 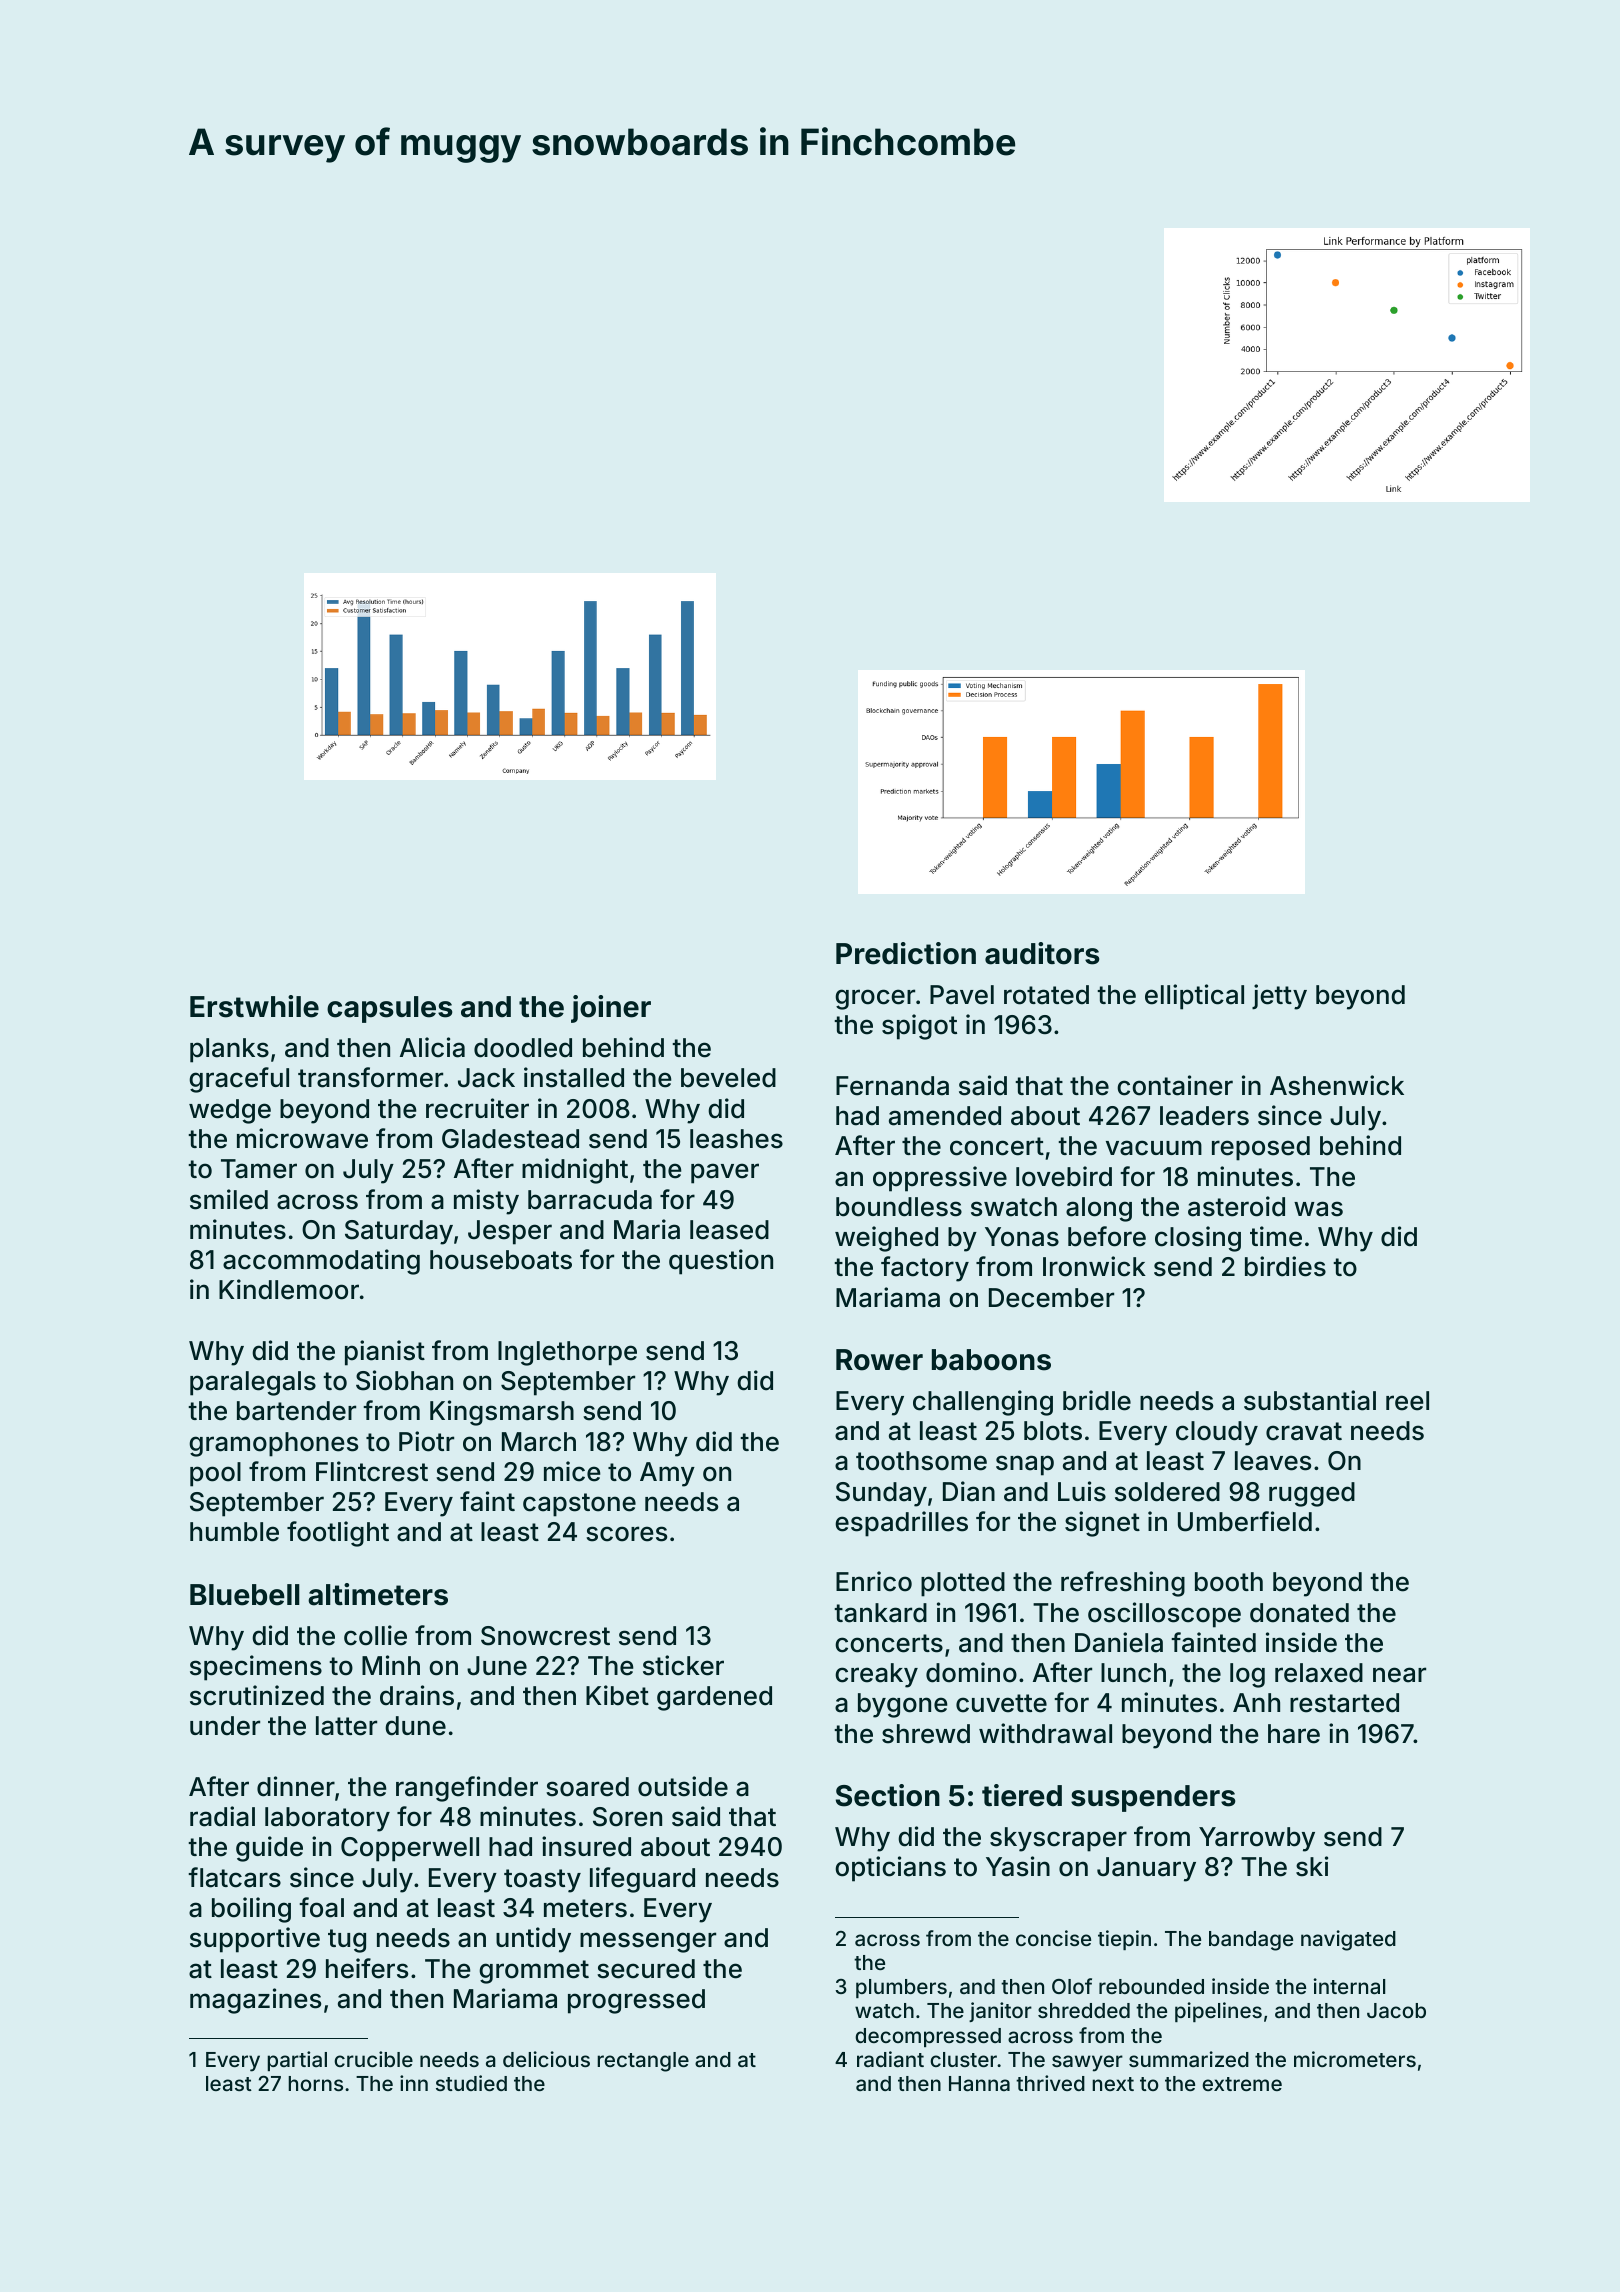 What do you see at coordinates (385, 1353) in the screenshot?
I see `pianist` at bounding box center [385, 1353].
